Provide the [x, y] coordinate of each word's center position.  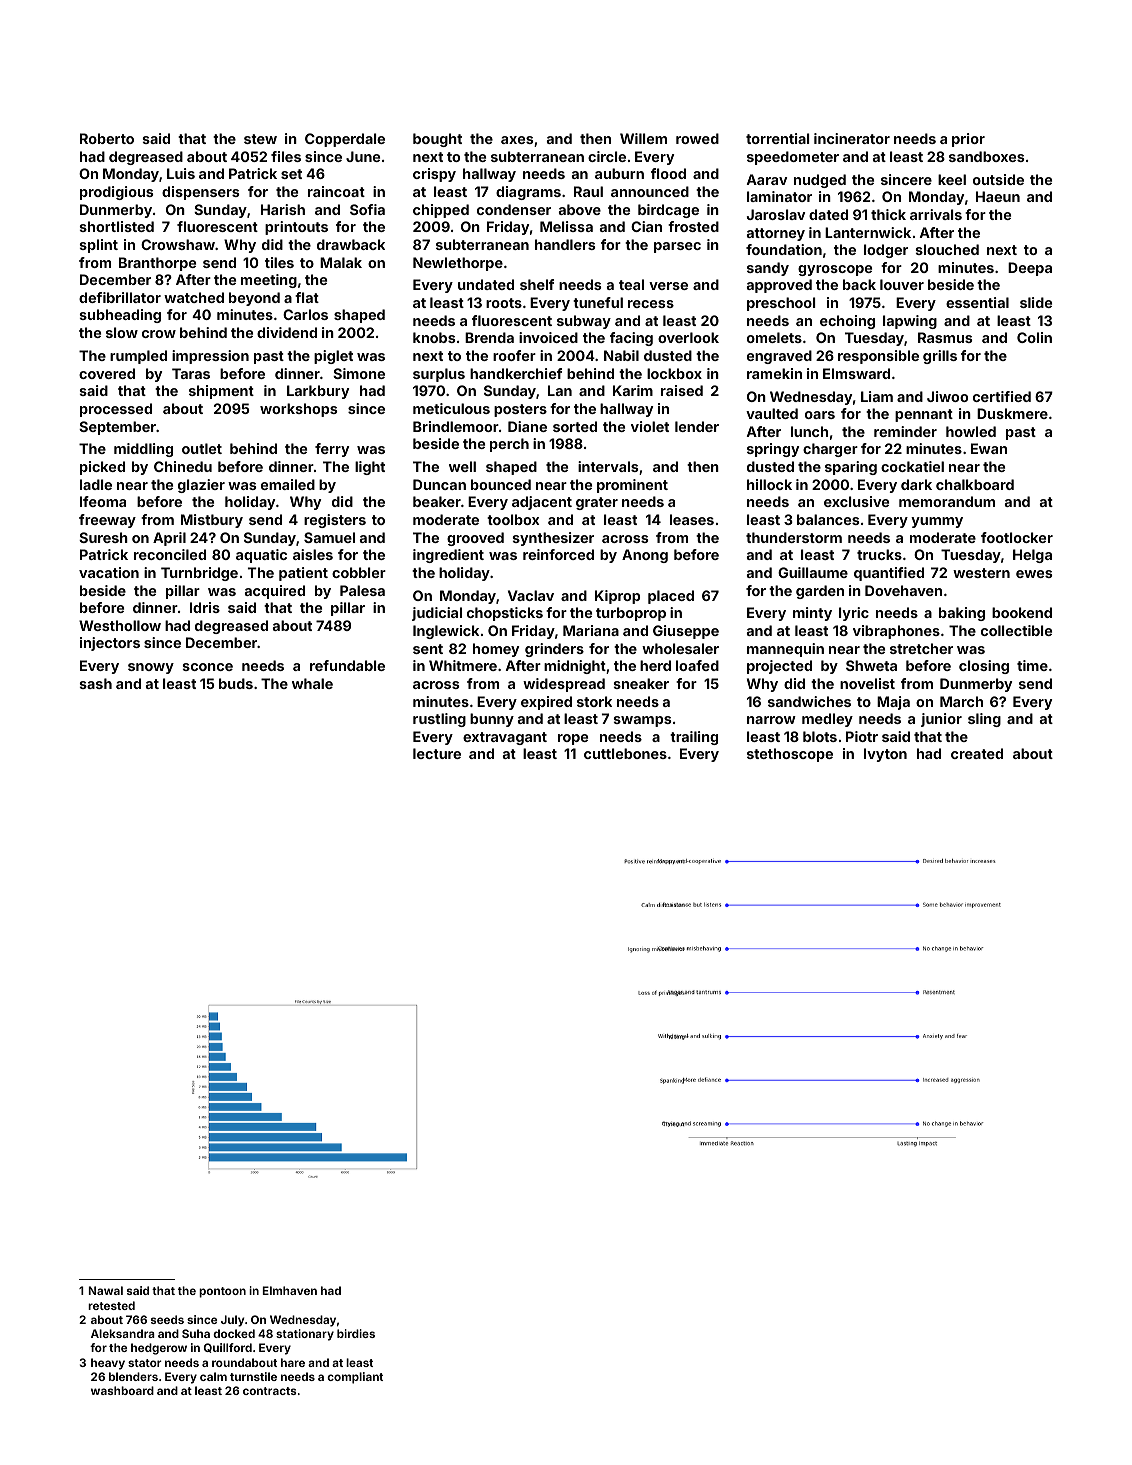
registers [335, 521]
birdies [356, 1333]
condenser [514, 209]
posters [520, 410]
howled [971, 431]
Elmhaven [290, 1290]
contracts [269, 1391]
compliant [355, 1378]
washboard [122, 1390]
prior [968, 140]
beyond [254, 299]
